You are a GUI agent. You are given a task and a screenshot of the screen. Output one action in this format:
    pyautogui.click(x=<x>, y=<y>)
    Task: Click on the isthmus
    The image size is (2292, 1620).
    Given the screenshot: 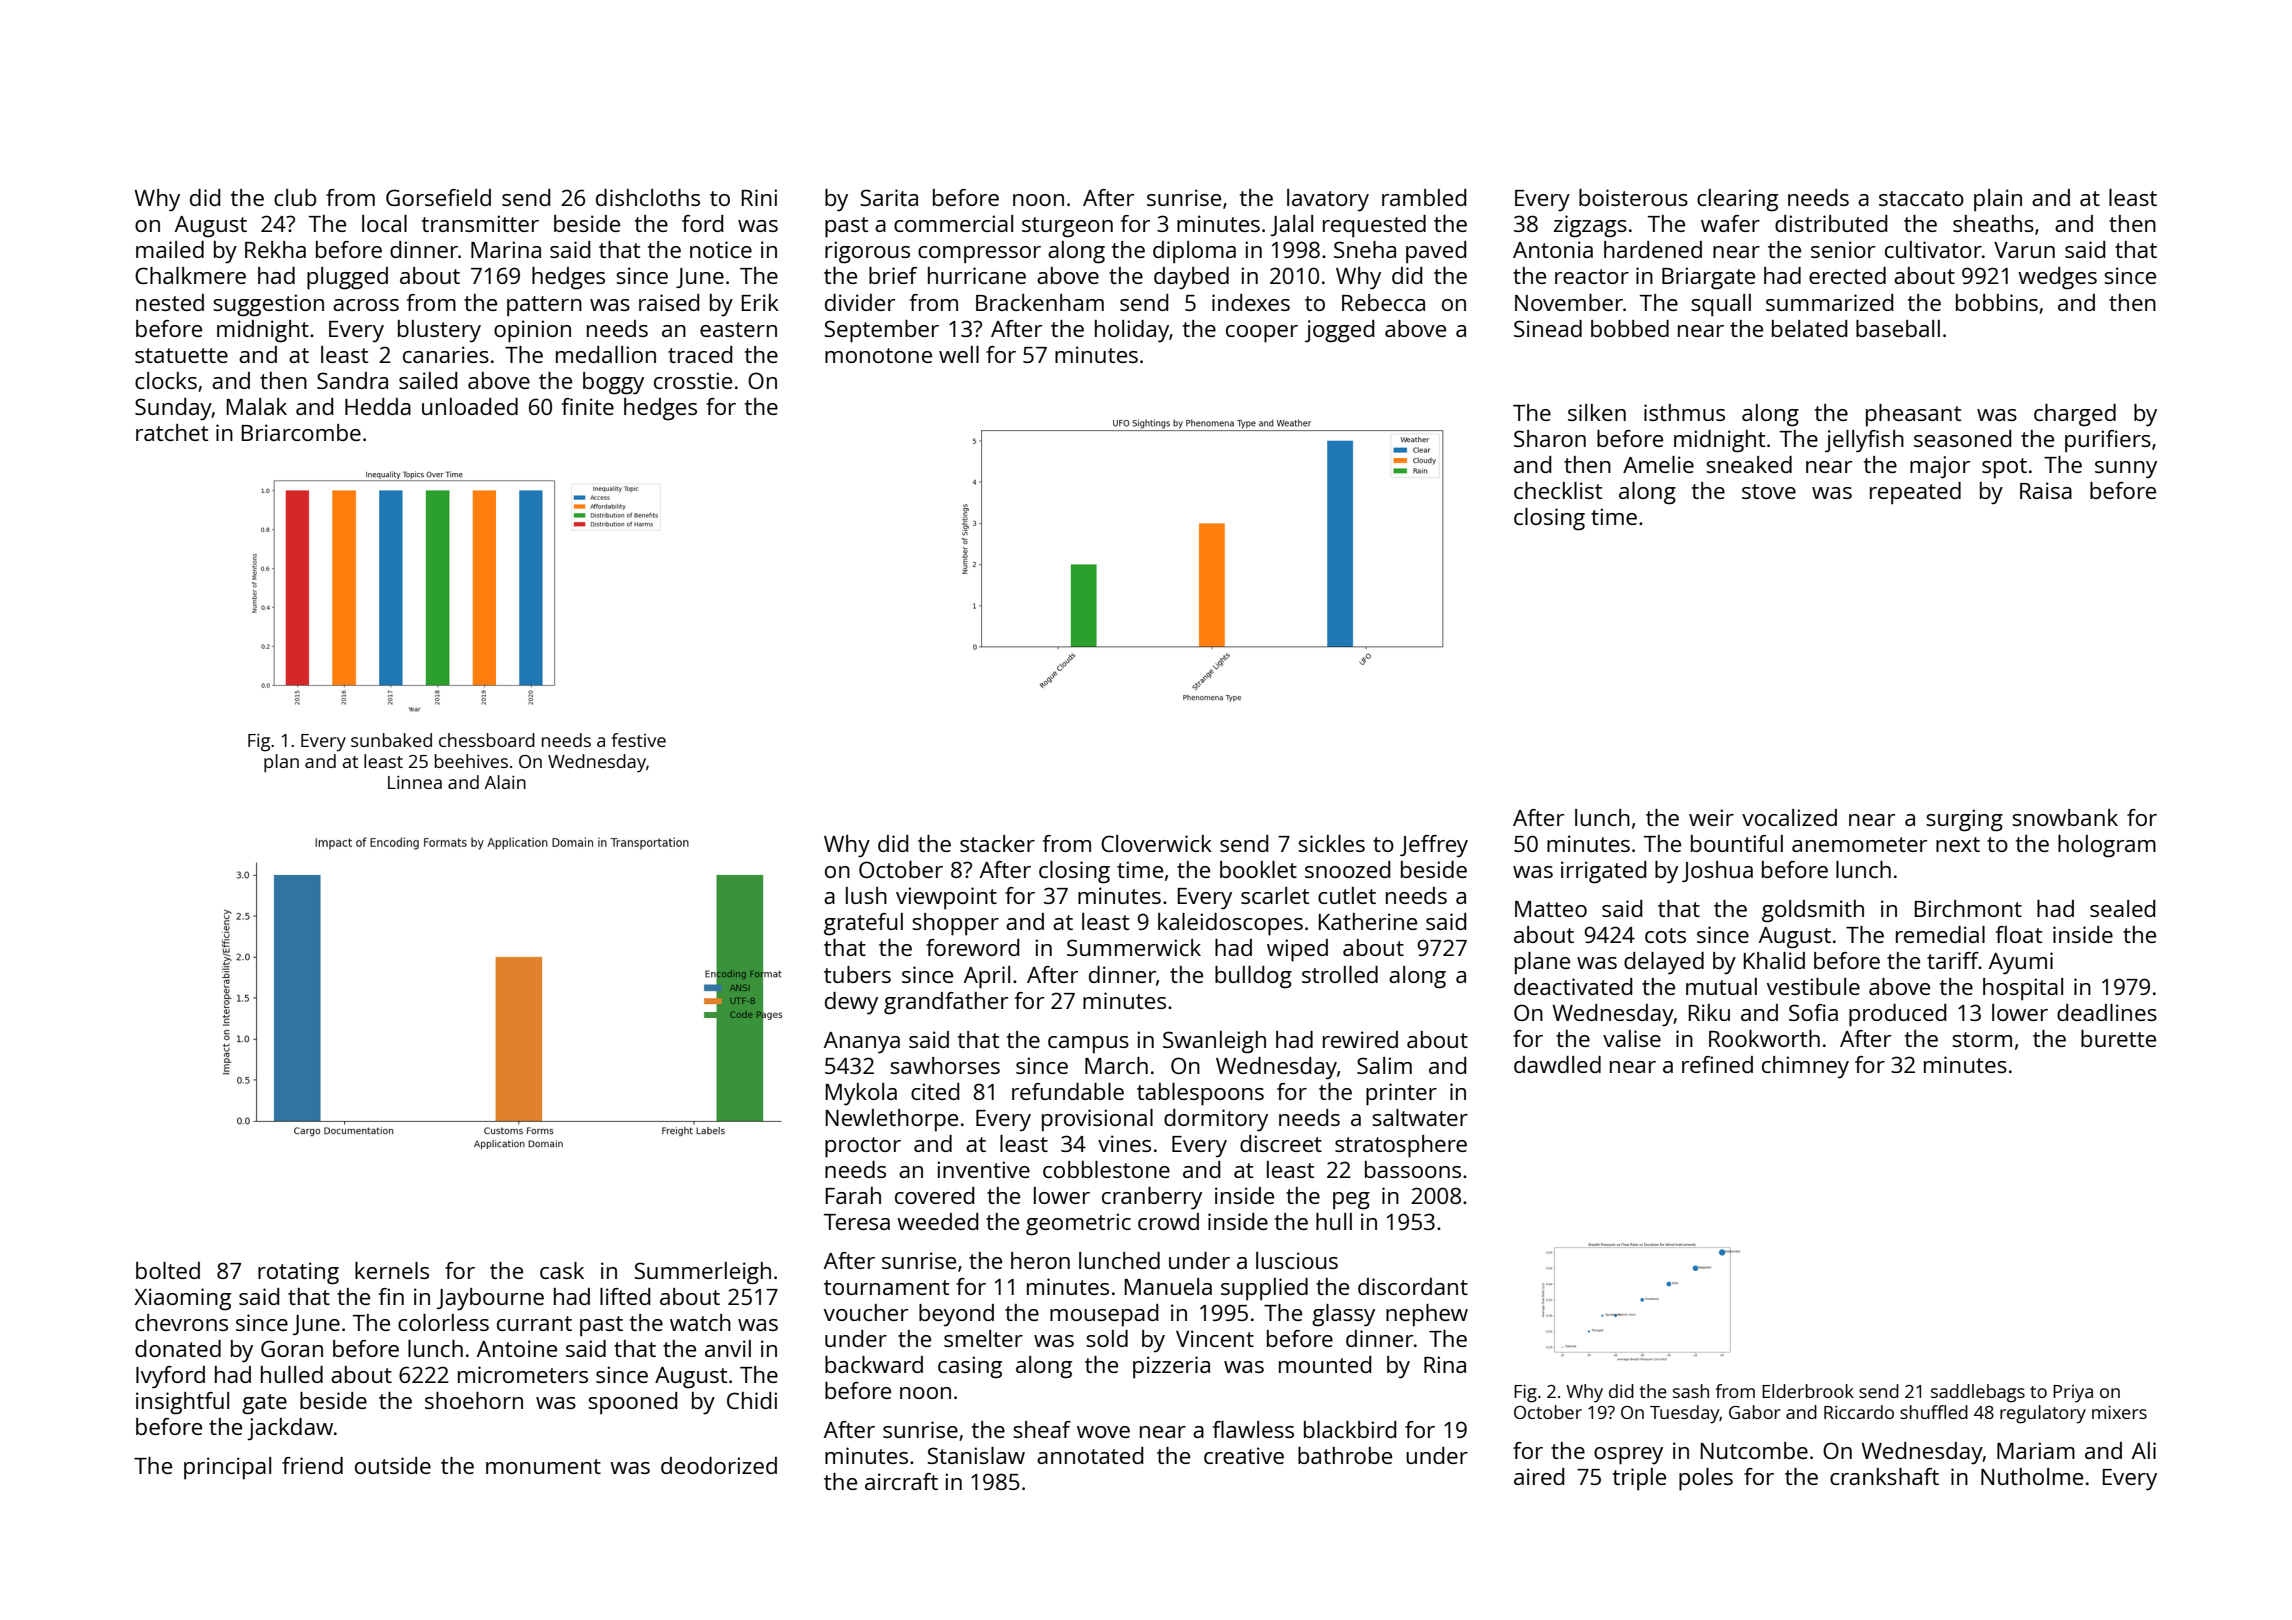 What is the action you would take?
    pyautogui.click(x=1684, y=412)
